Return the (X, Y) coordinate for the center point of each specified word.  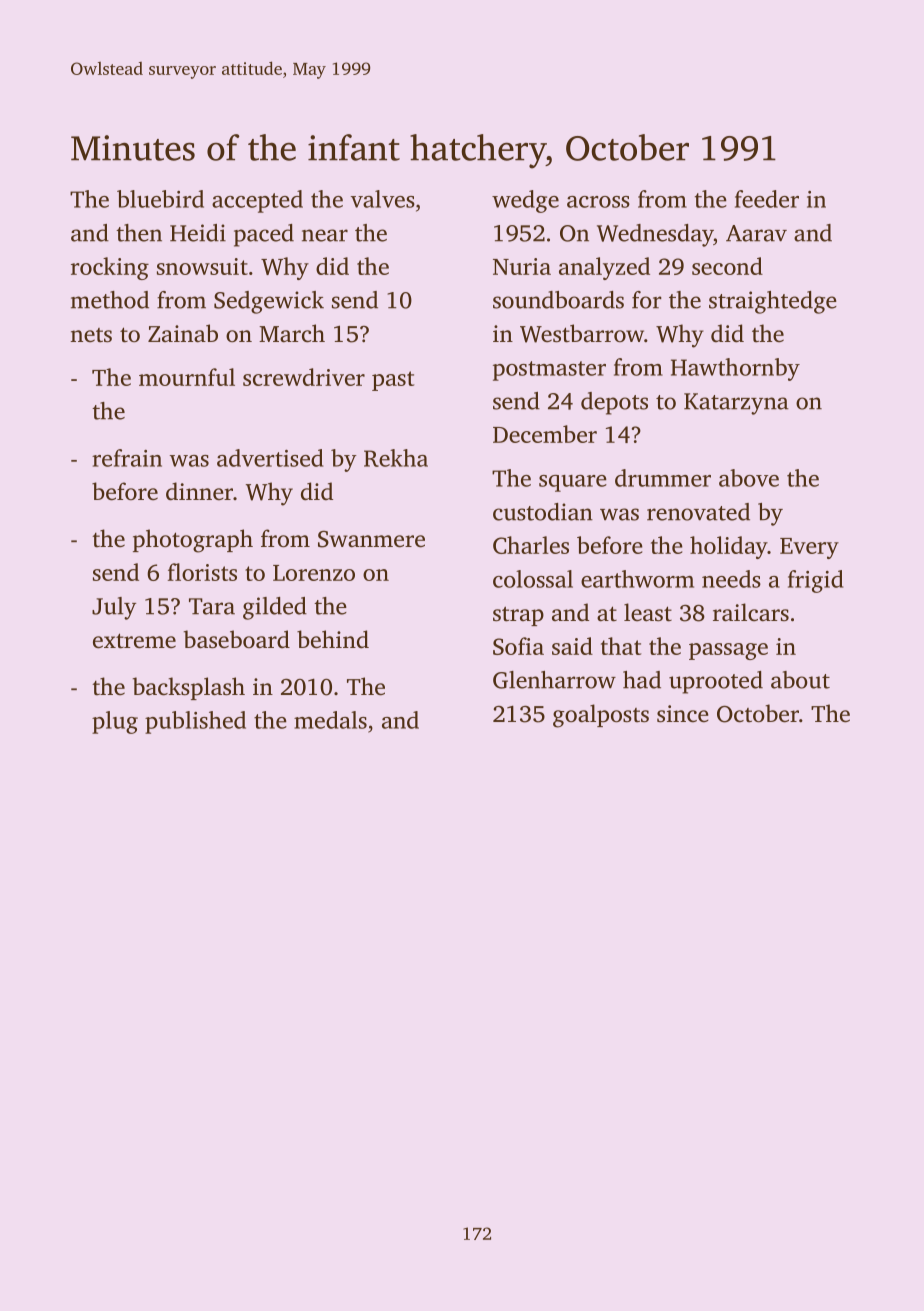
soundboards (558, 300)
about (800, 680)
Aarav (756, 233)
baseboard (237, 639)
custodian (543, 512)
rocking (110, 268)
